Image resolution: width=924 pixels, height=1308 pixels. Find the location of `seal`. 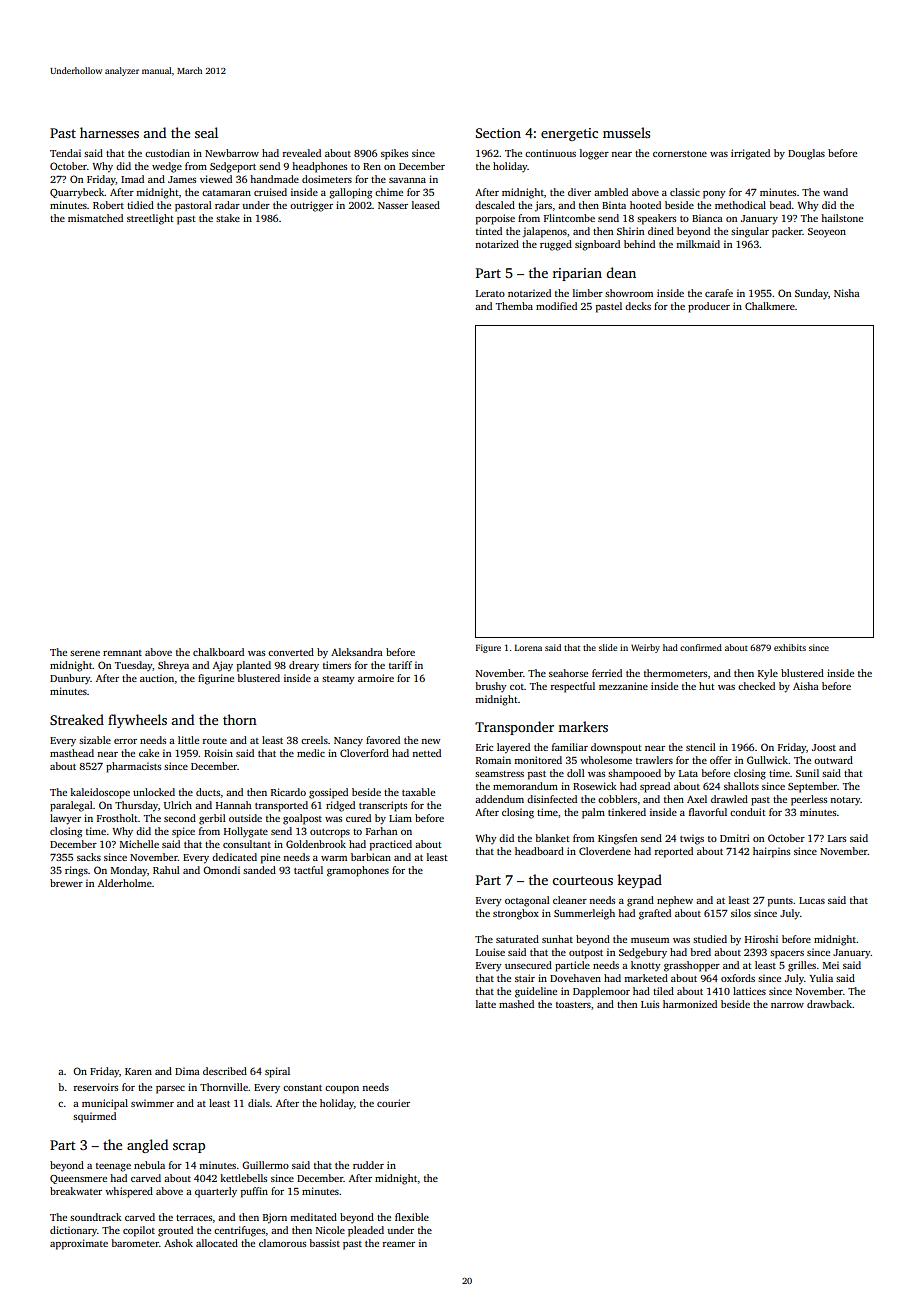

seal is located at coordinates (206, 132).
